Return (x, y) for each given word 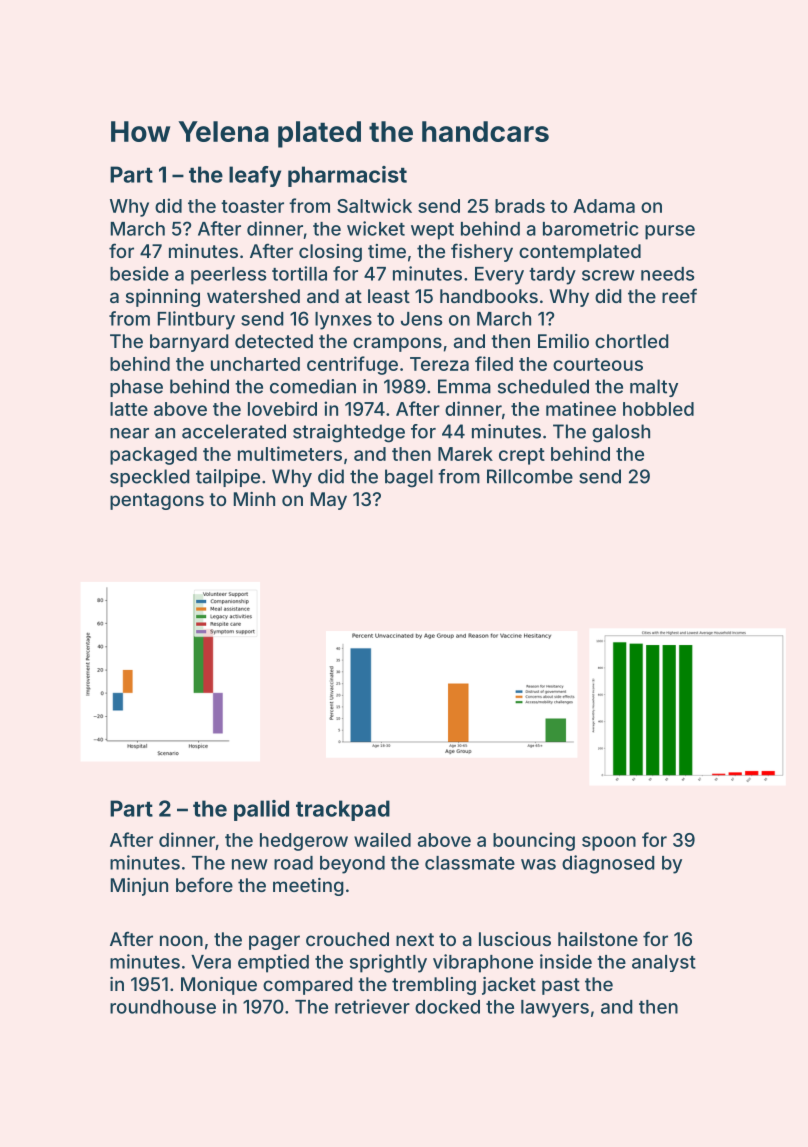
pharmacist (347, 176)
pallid (261, 810)
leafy (255, 176)
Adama (604, 206)
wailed (382, 839)
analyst (664, 963)
